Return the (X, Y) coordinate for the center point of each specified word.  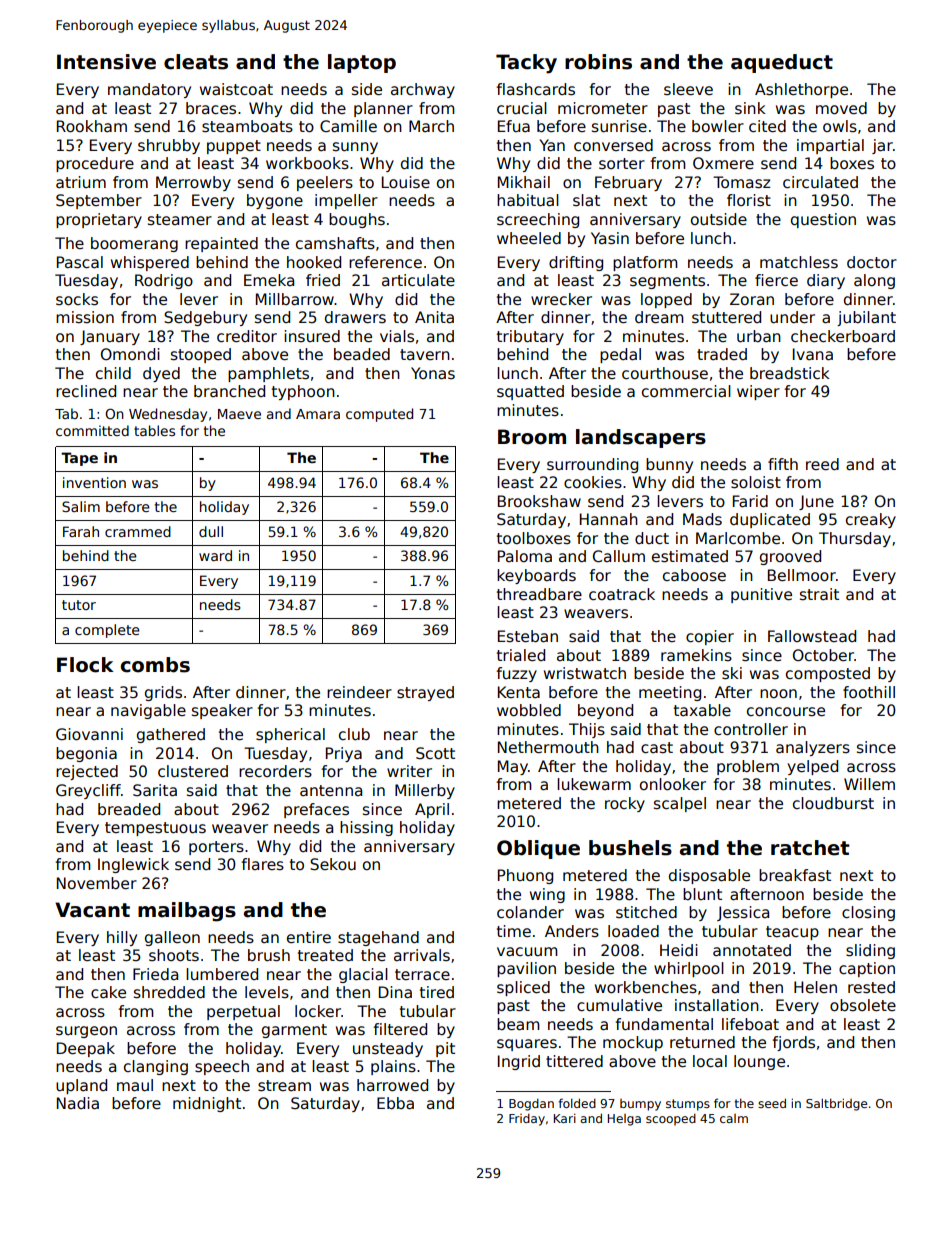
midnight (207, 1104)
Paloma (525, 556)
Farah (81, 531)
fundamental (664, 1024)
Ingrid (519, 1062)
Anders (572, 931)
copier (710, 637)
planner (383, 109)
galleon (172, 938)
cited (767, 126)
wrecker (561, 299)
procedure (95, 164)
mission (85, 317)
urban (759, 336)
